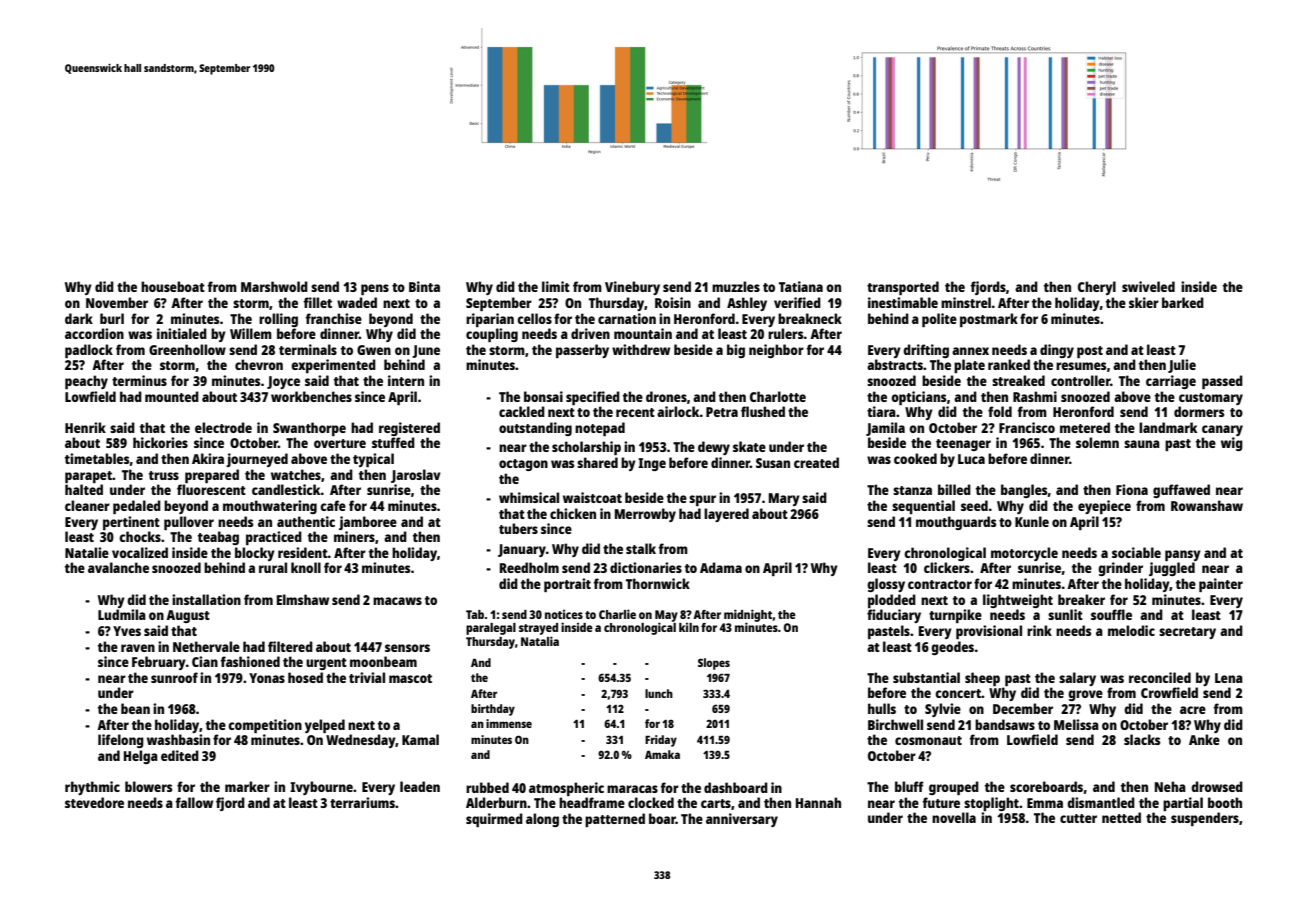 The image size is (1308, 924). I want to click on rolling, so click(278, 320).
